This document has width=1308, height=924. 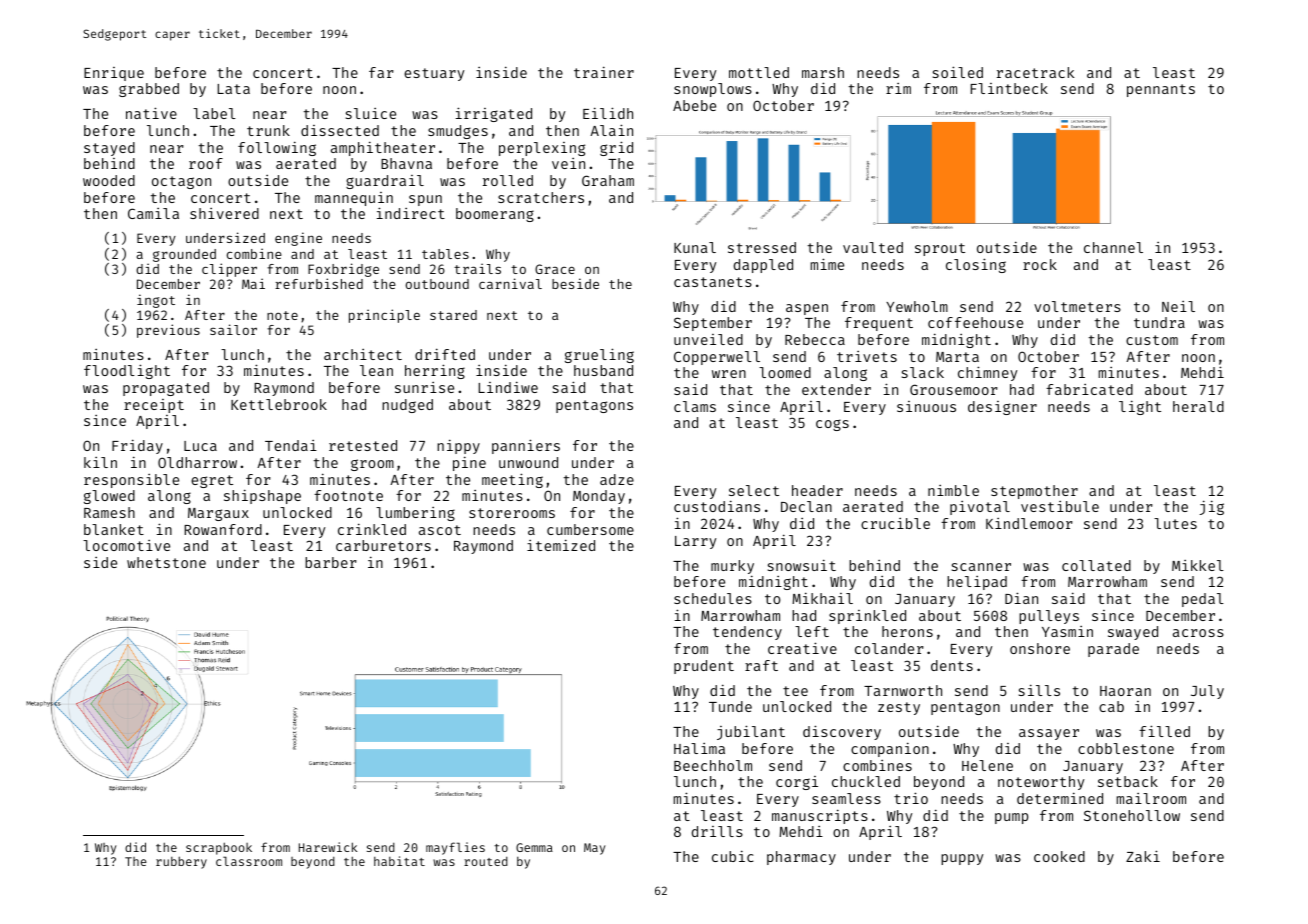 I want to click on castanets, so click(x=713, y=282).
